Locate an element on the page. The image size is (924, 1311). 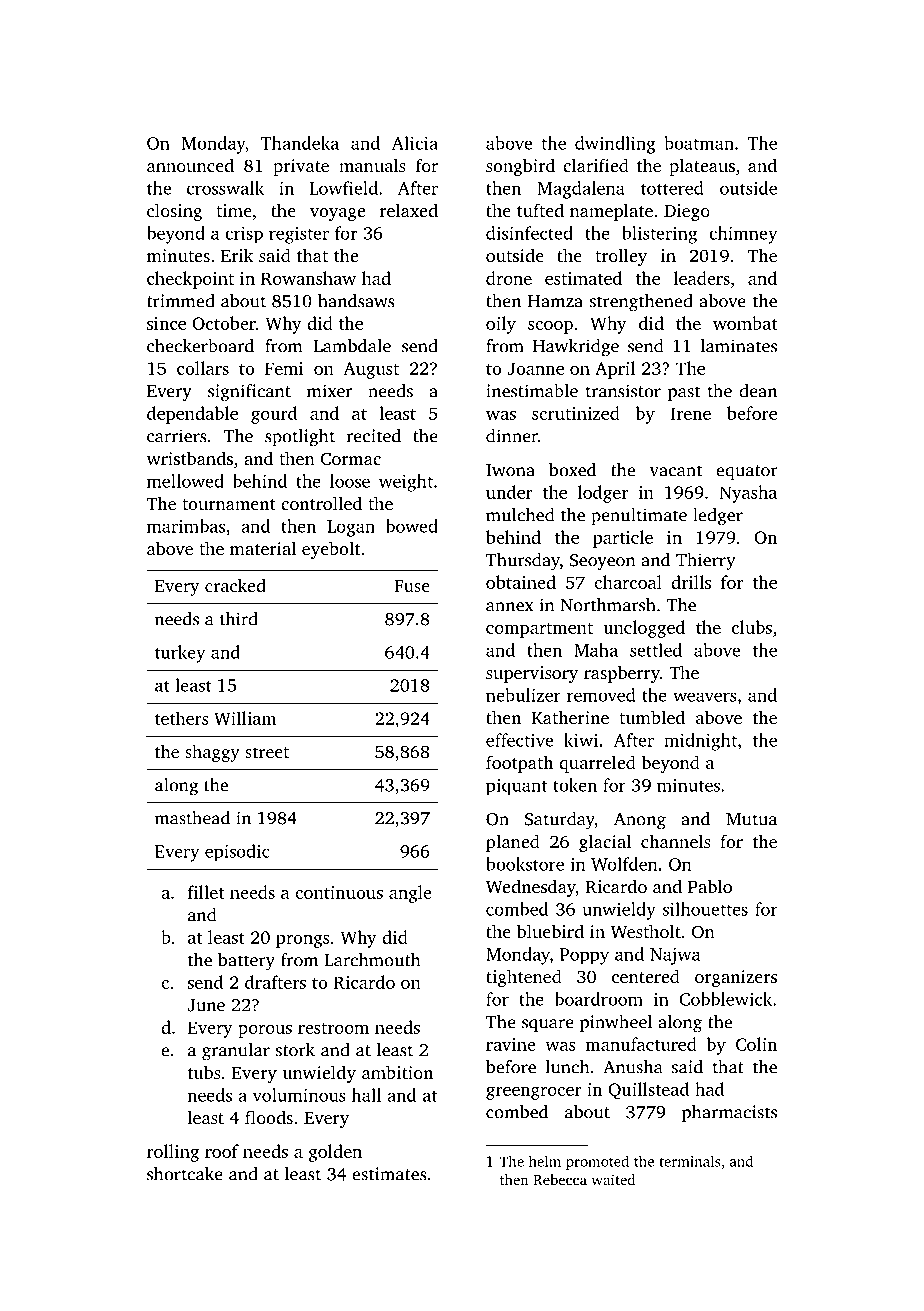
Anusha is located at coordinates (633, 1067).
